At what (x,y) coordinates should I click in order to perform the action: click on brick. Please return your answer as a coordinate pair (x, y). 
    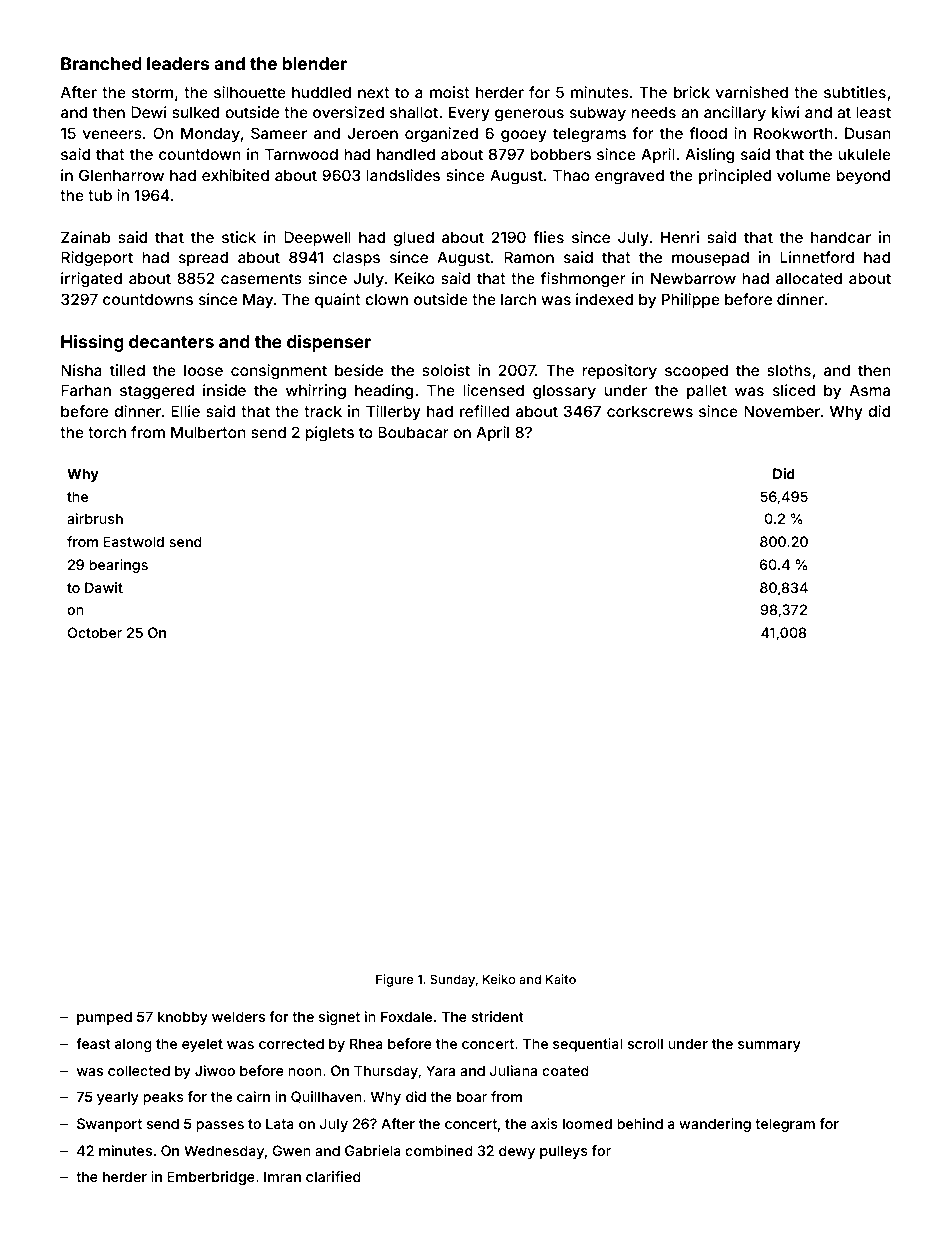
    Looking at the image, I should click on (692, 92).
